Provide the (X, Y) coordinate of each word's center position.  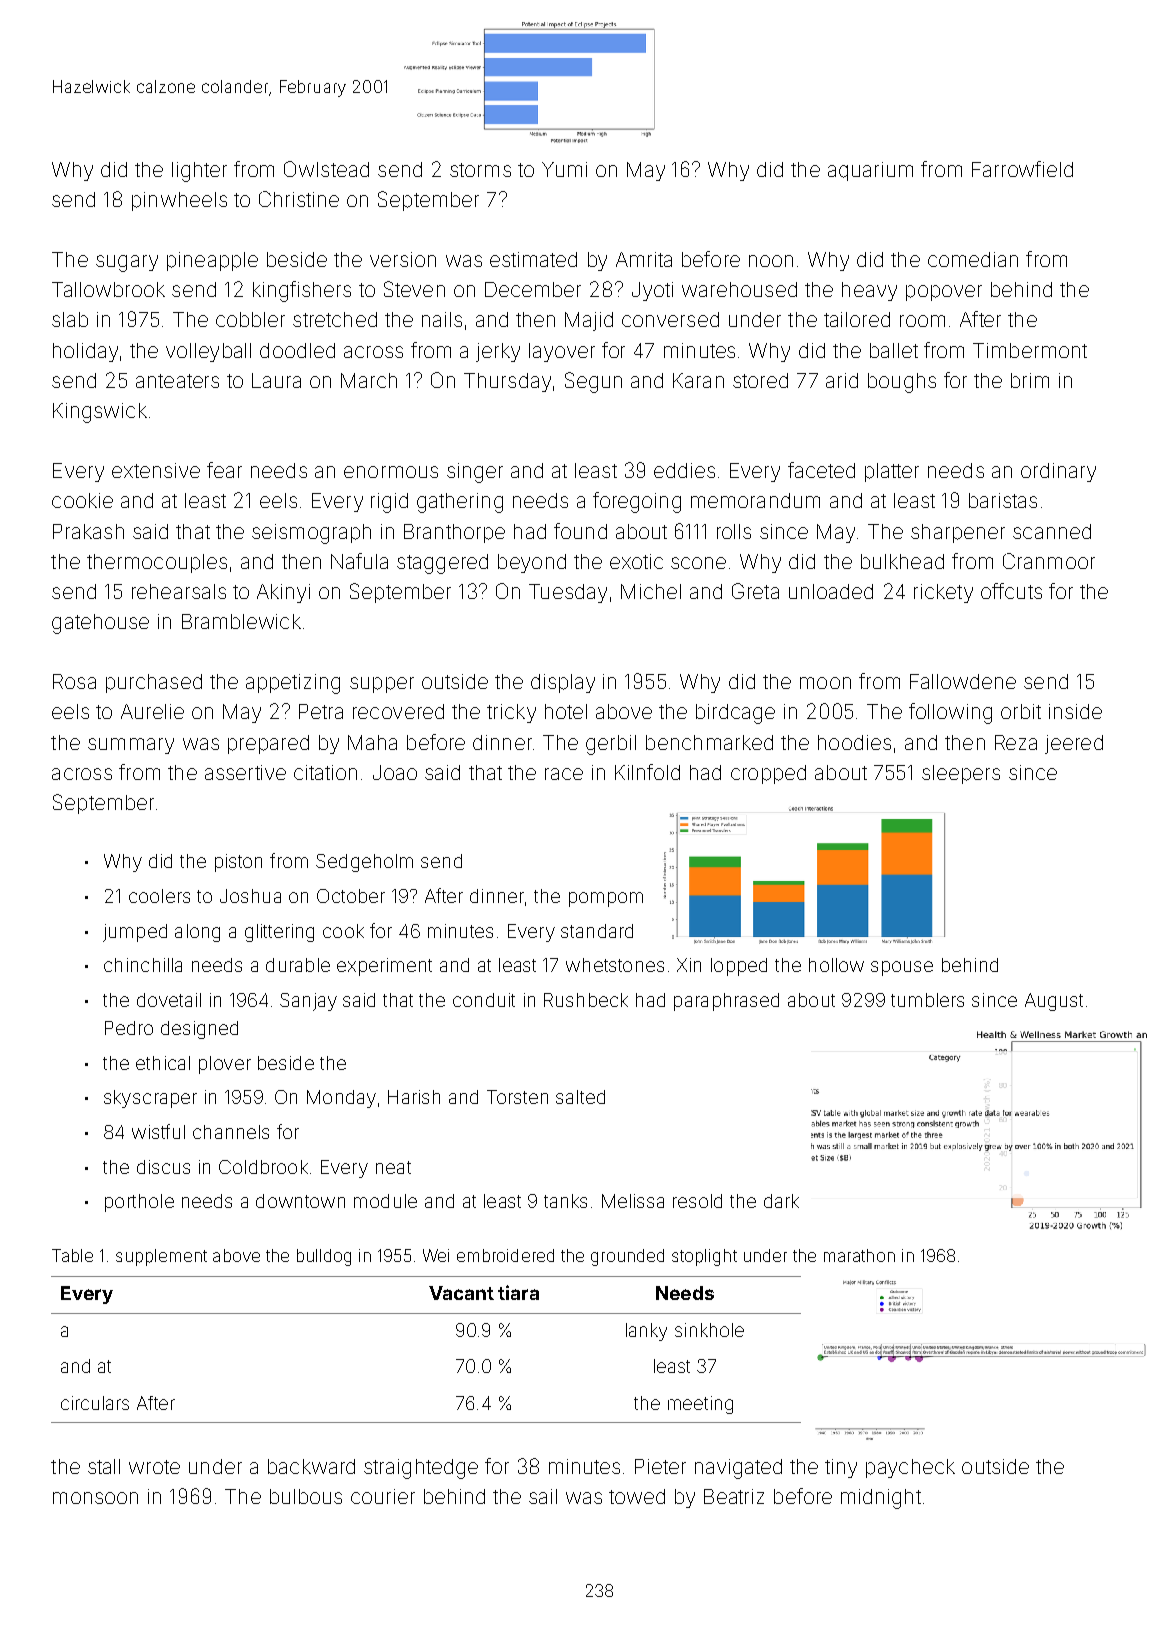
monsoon (95, 1498)
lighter (199, 172)
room (922, 321)
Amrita (644, 259)
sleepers (961, 774)
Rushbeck (586, 1000)
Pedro (129, 1028)
